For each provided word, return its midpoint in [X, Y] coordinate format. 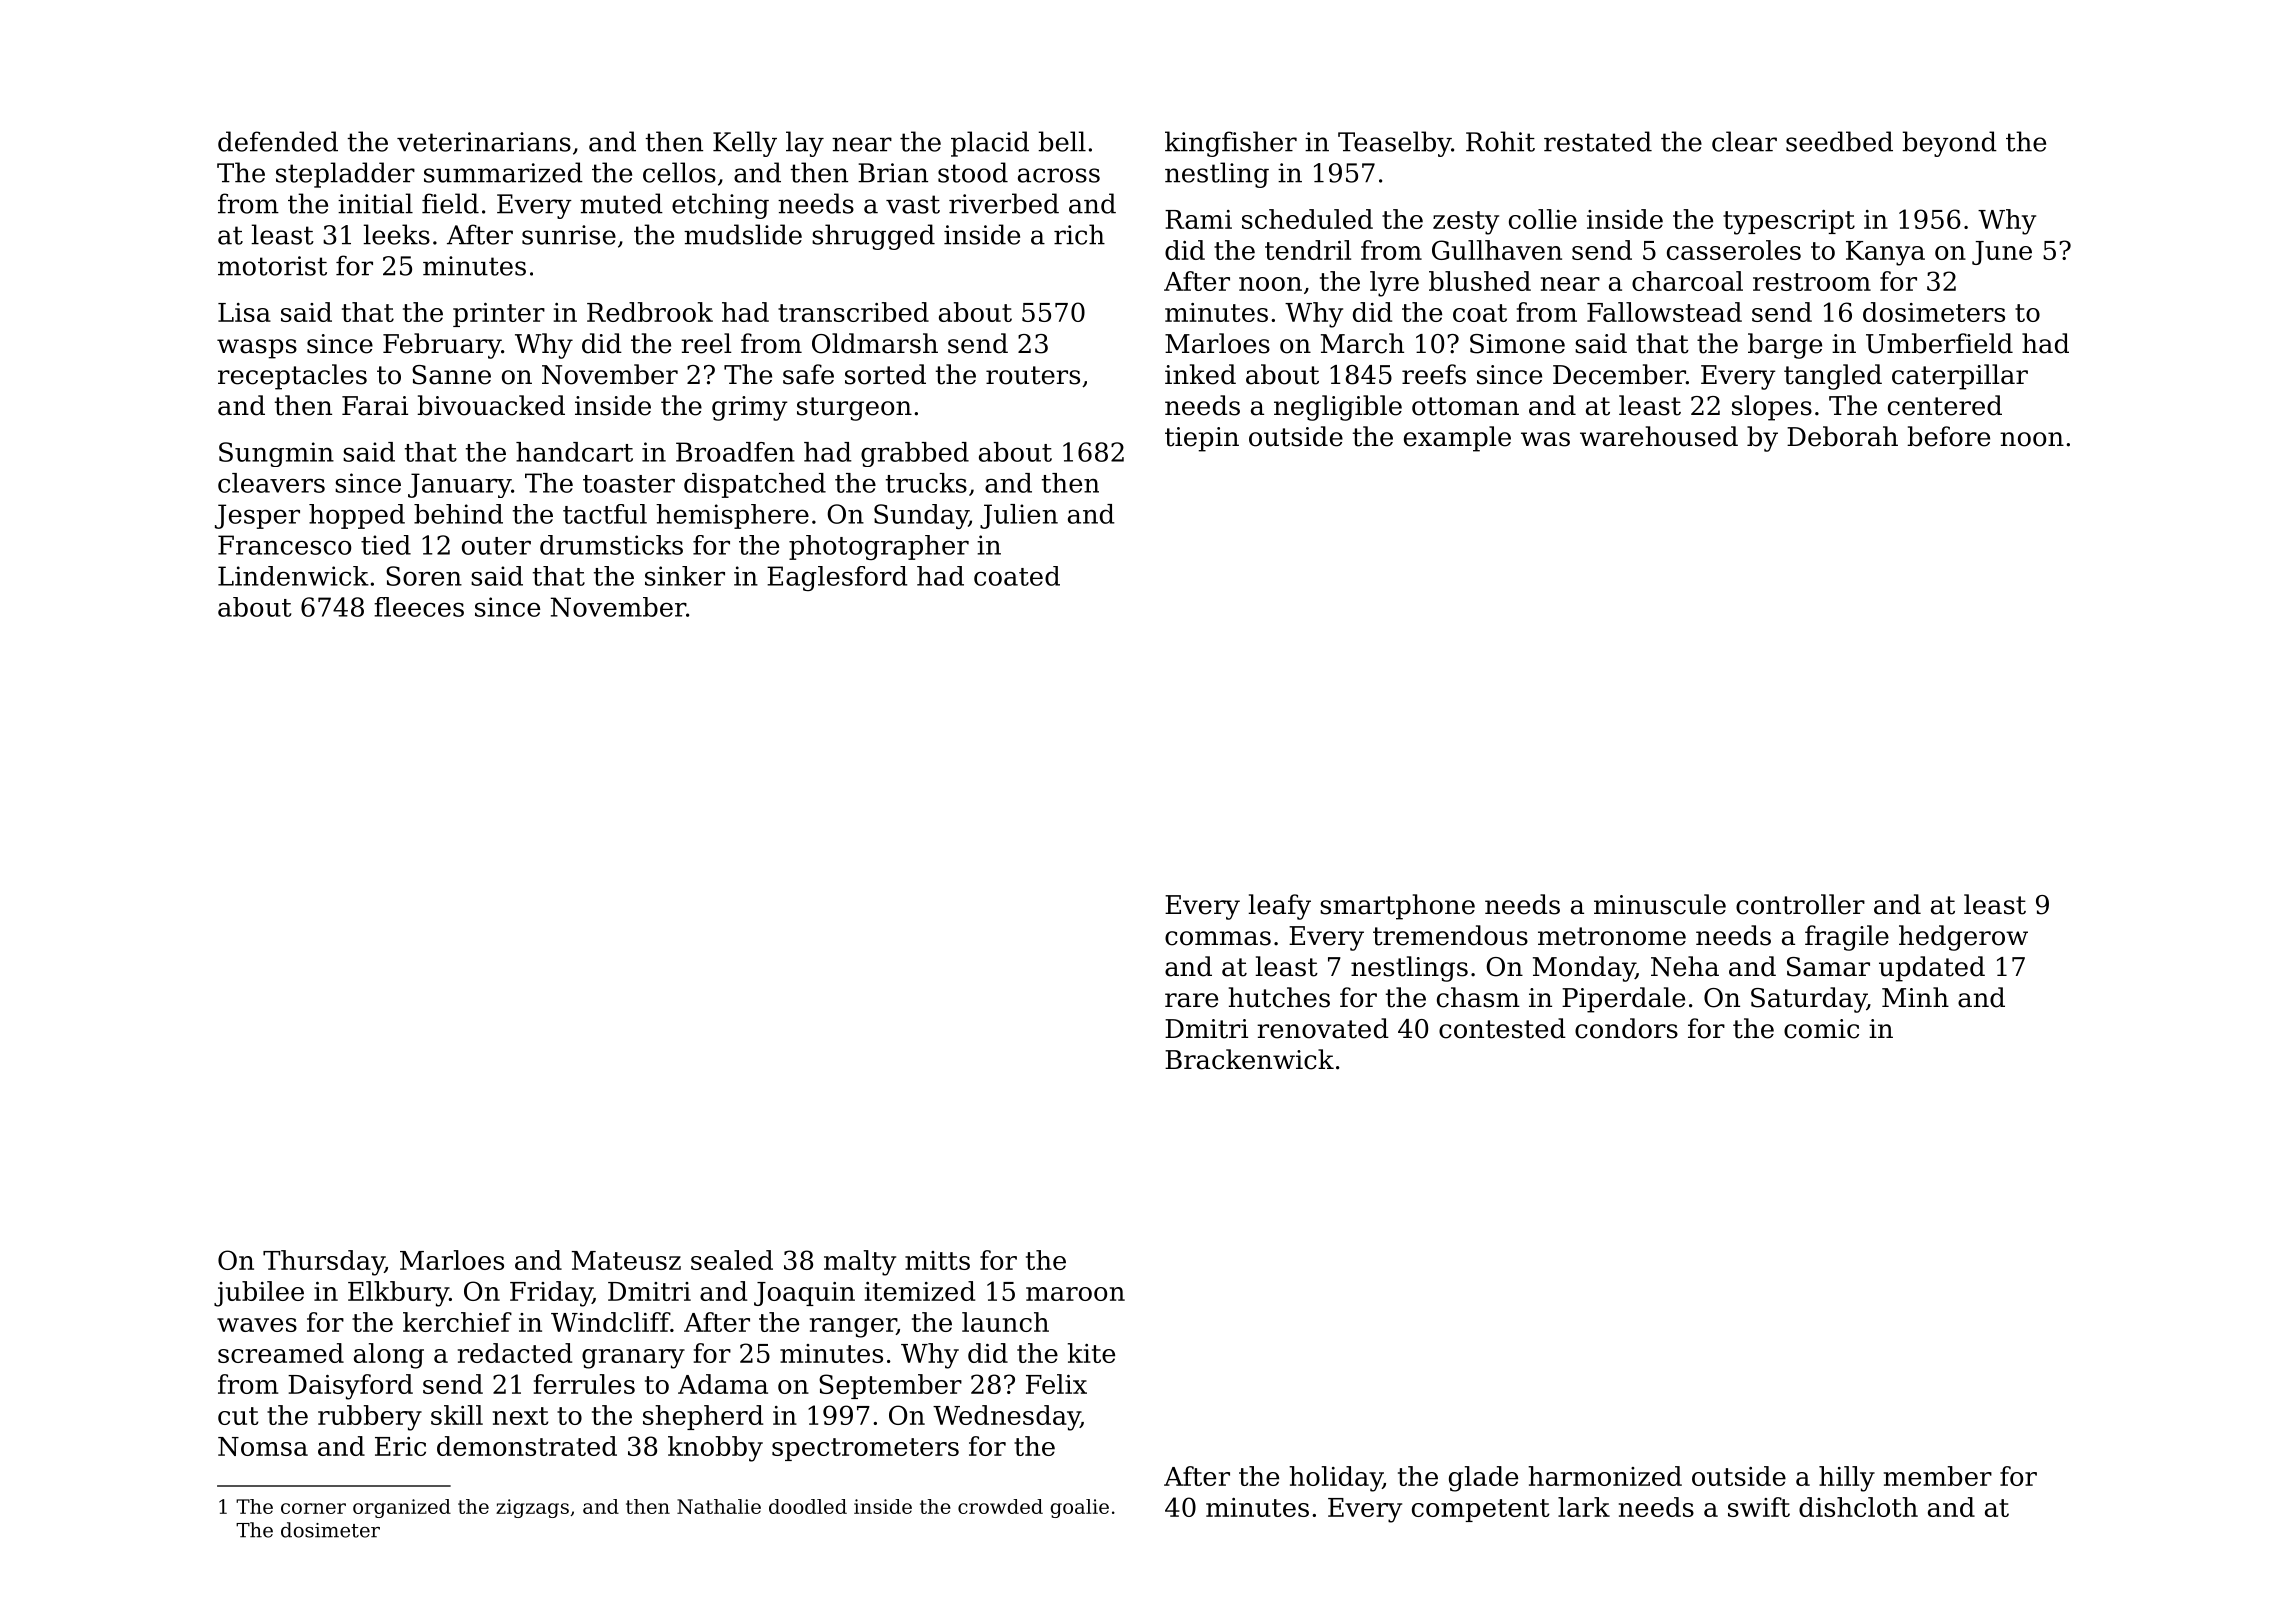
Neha [1685, 966]
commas [1218, 938]
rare [1191, 1000]
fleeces [419, 607]
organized [402, 1508]
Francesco [284, 545]
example [1457, 439]
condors [1626, 1028]
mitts [937, 1260]
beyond [1949, 144]
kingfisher [1231, 144]
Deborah [1842, 436]
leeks [396, 234]
